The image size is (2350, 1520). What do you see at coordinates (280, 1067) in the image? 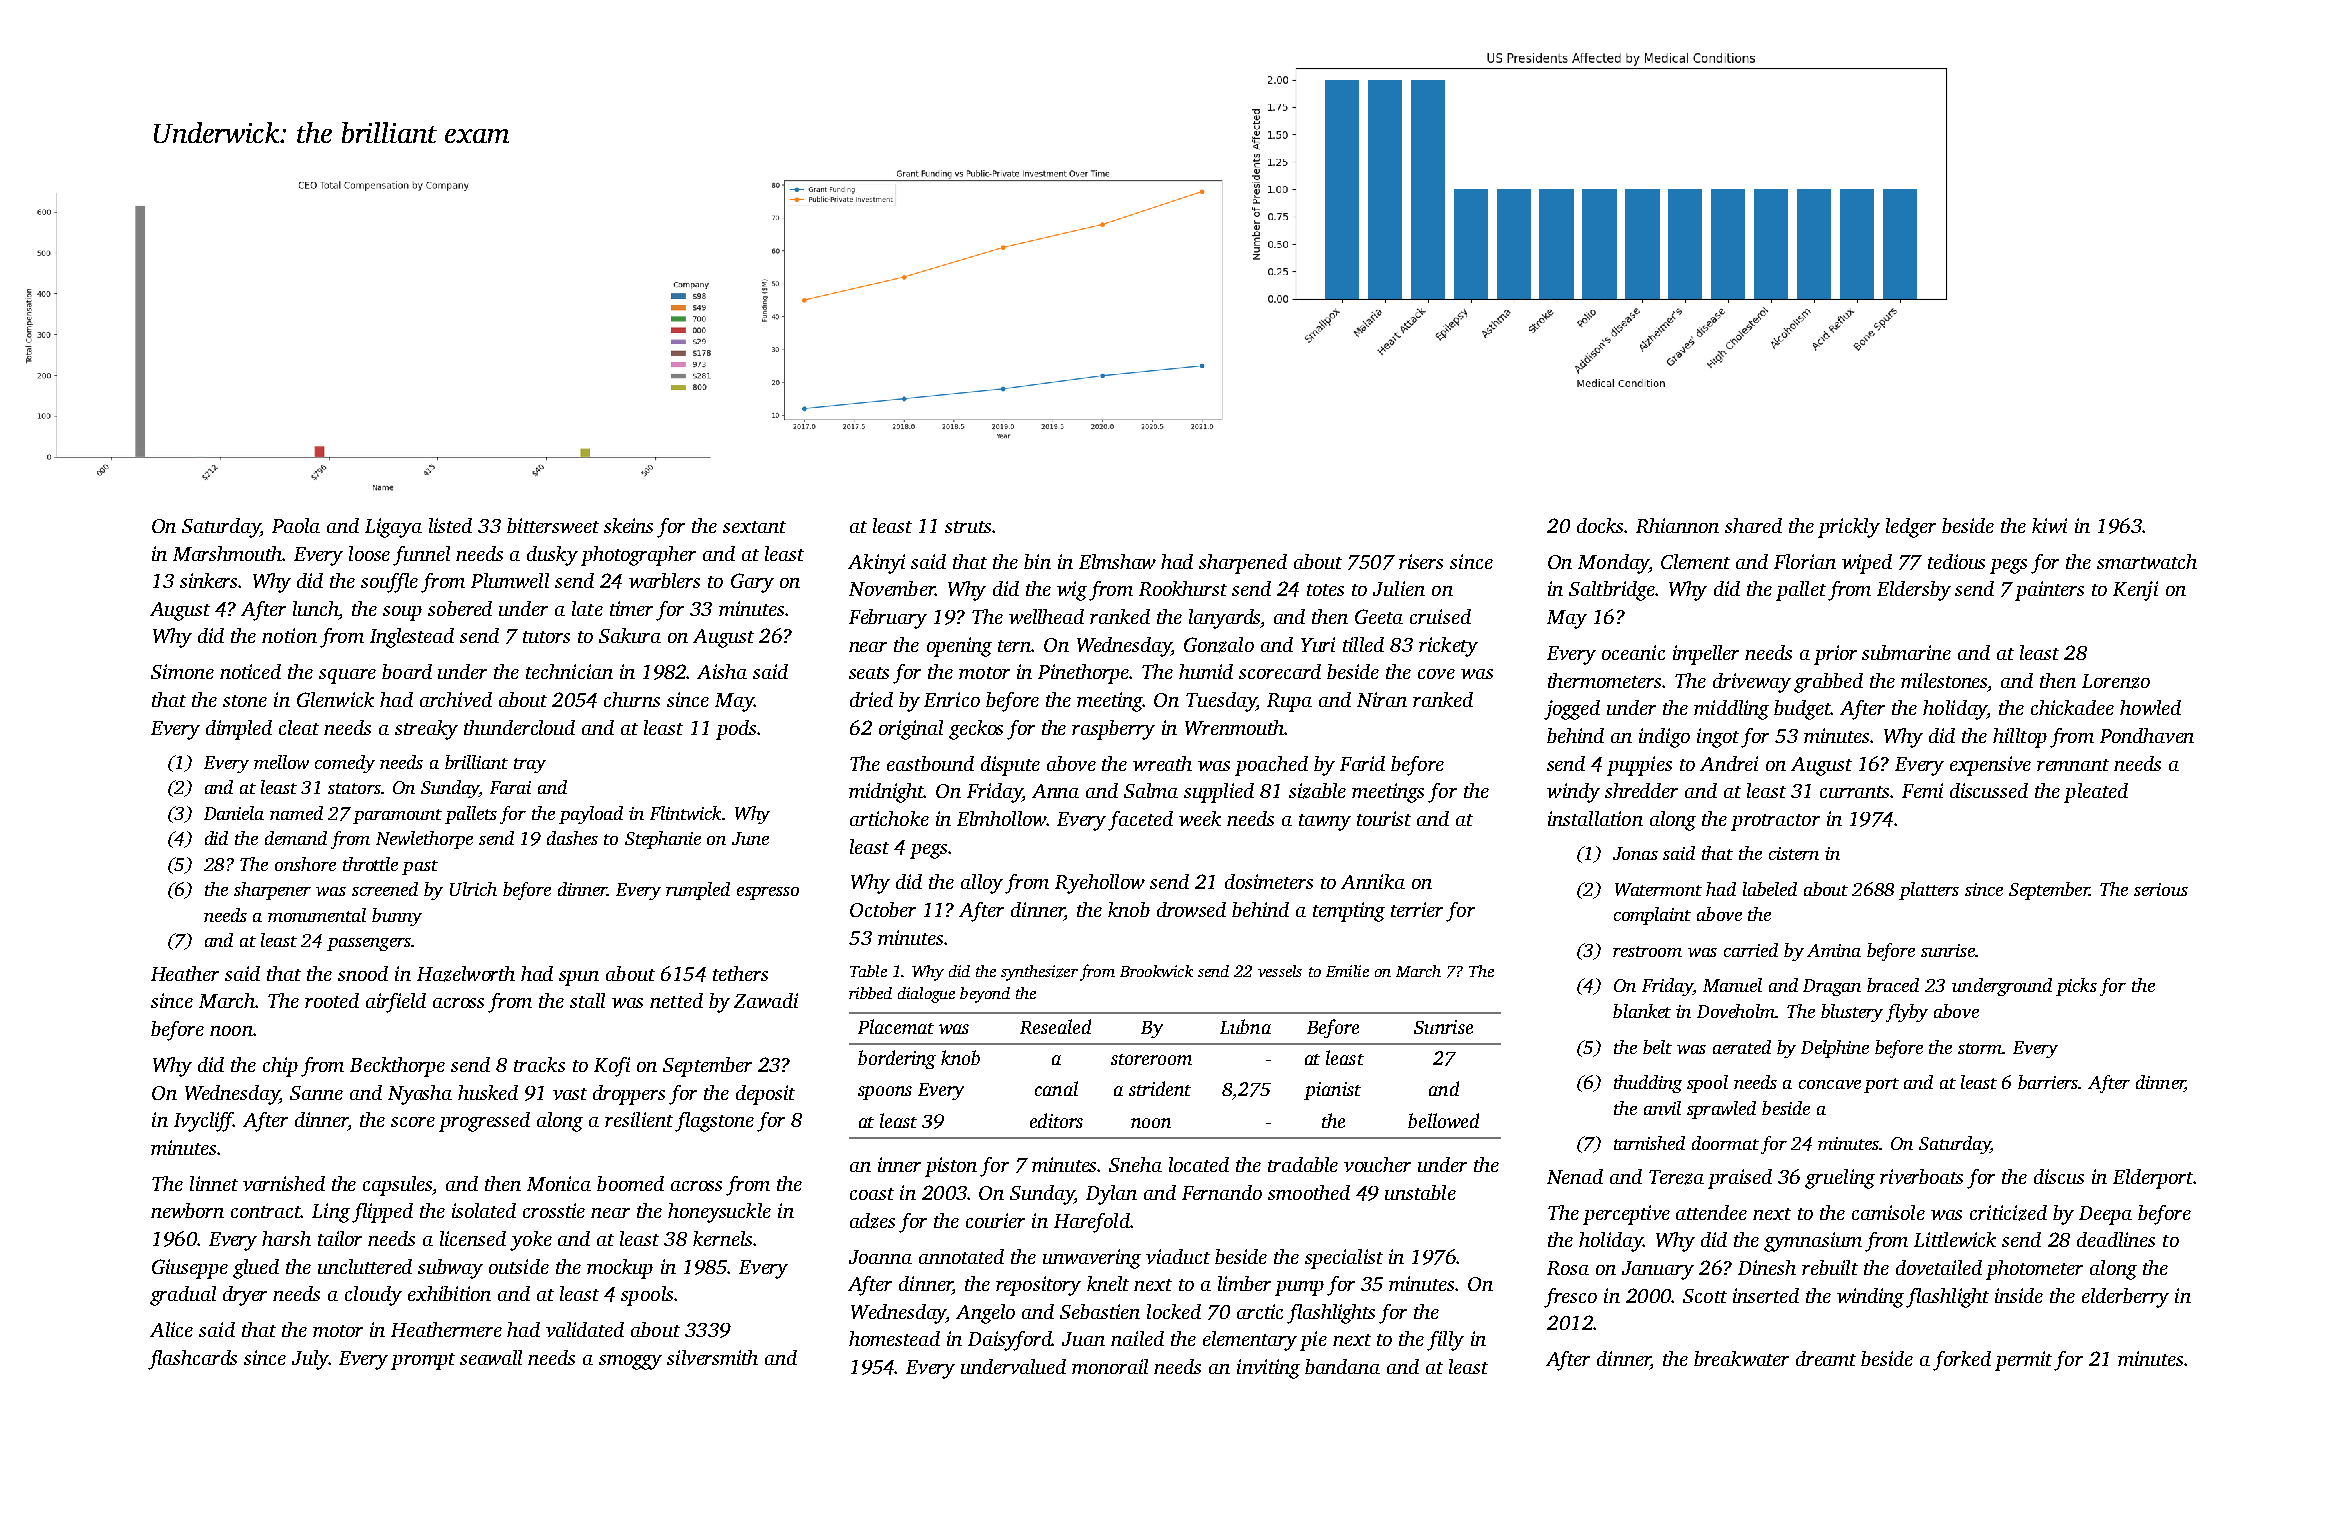
I see `chip` at bounding box center [280, 1067].
